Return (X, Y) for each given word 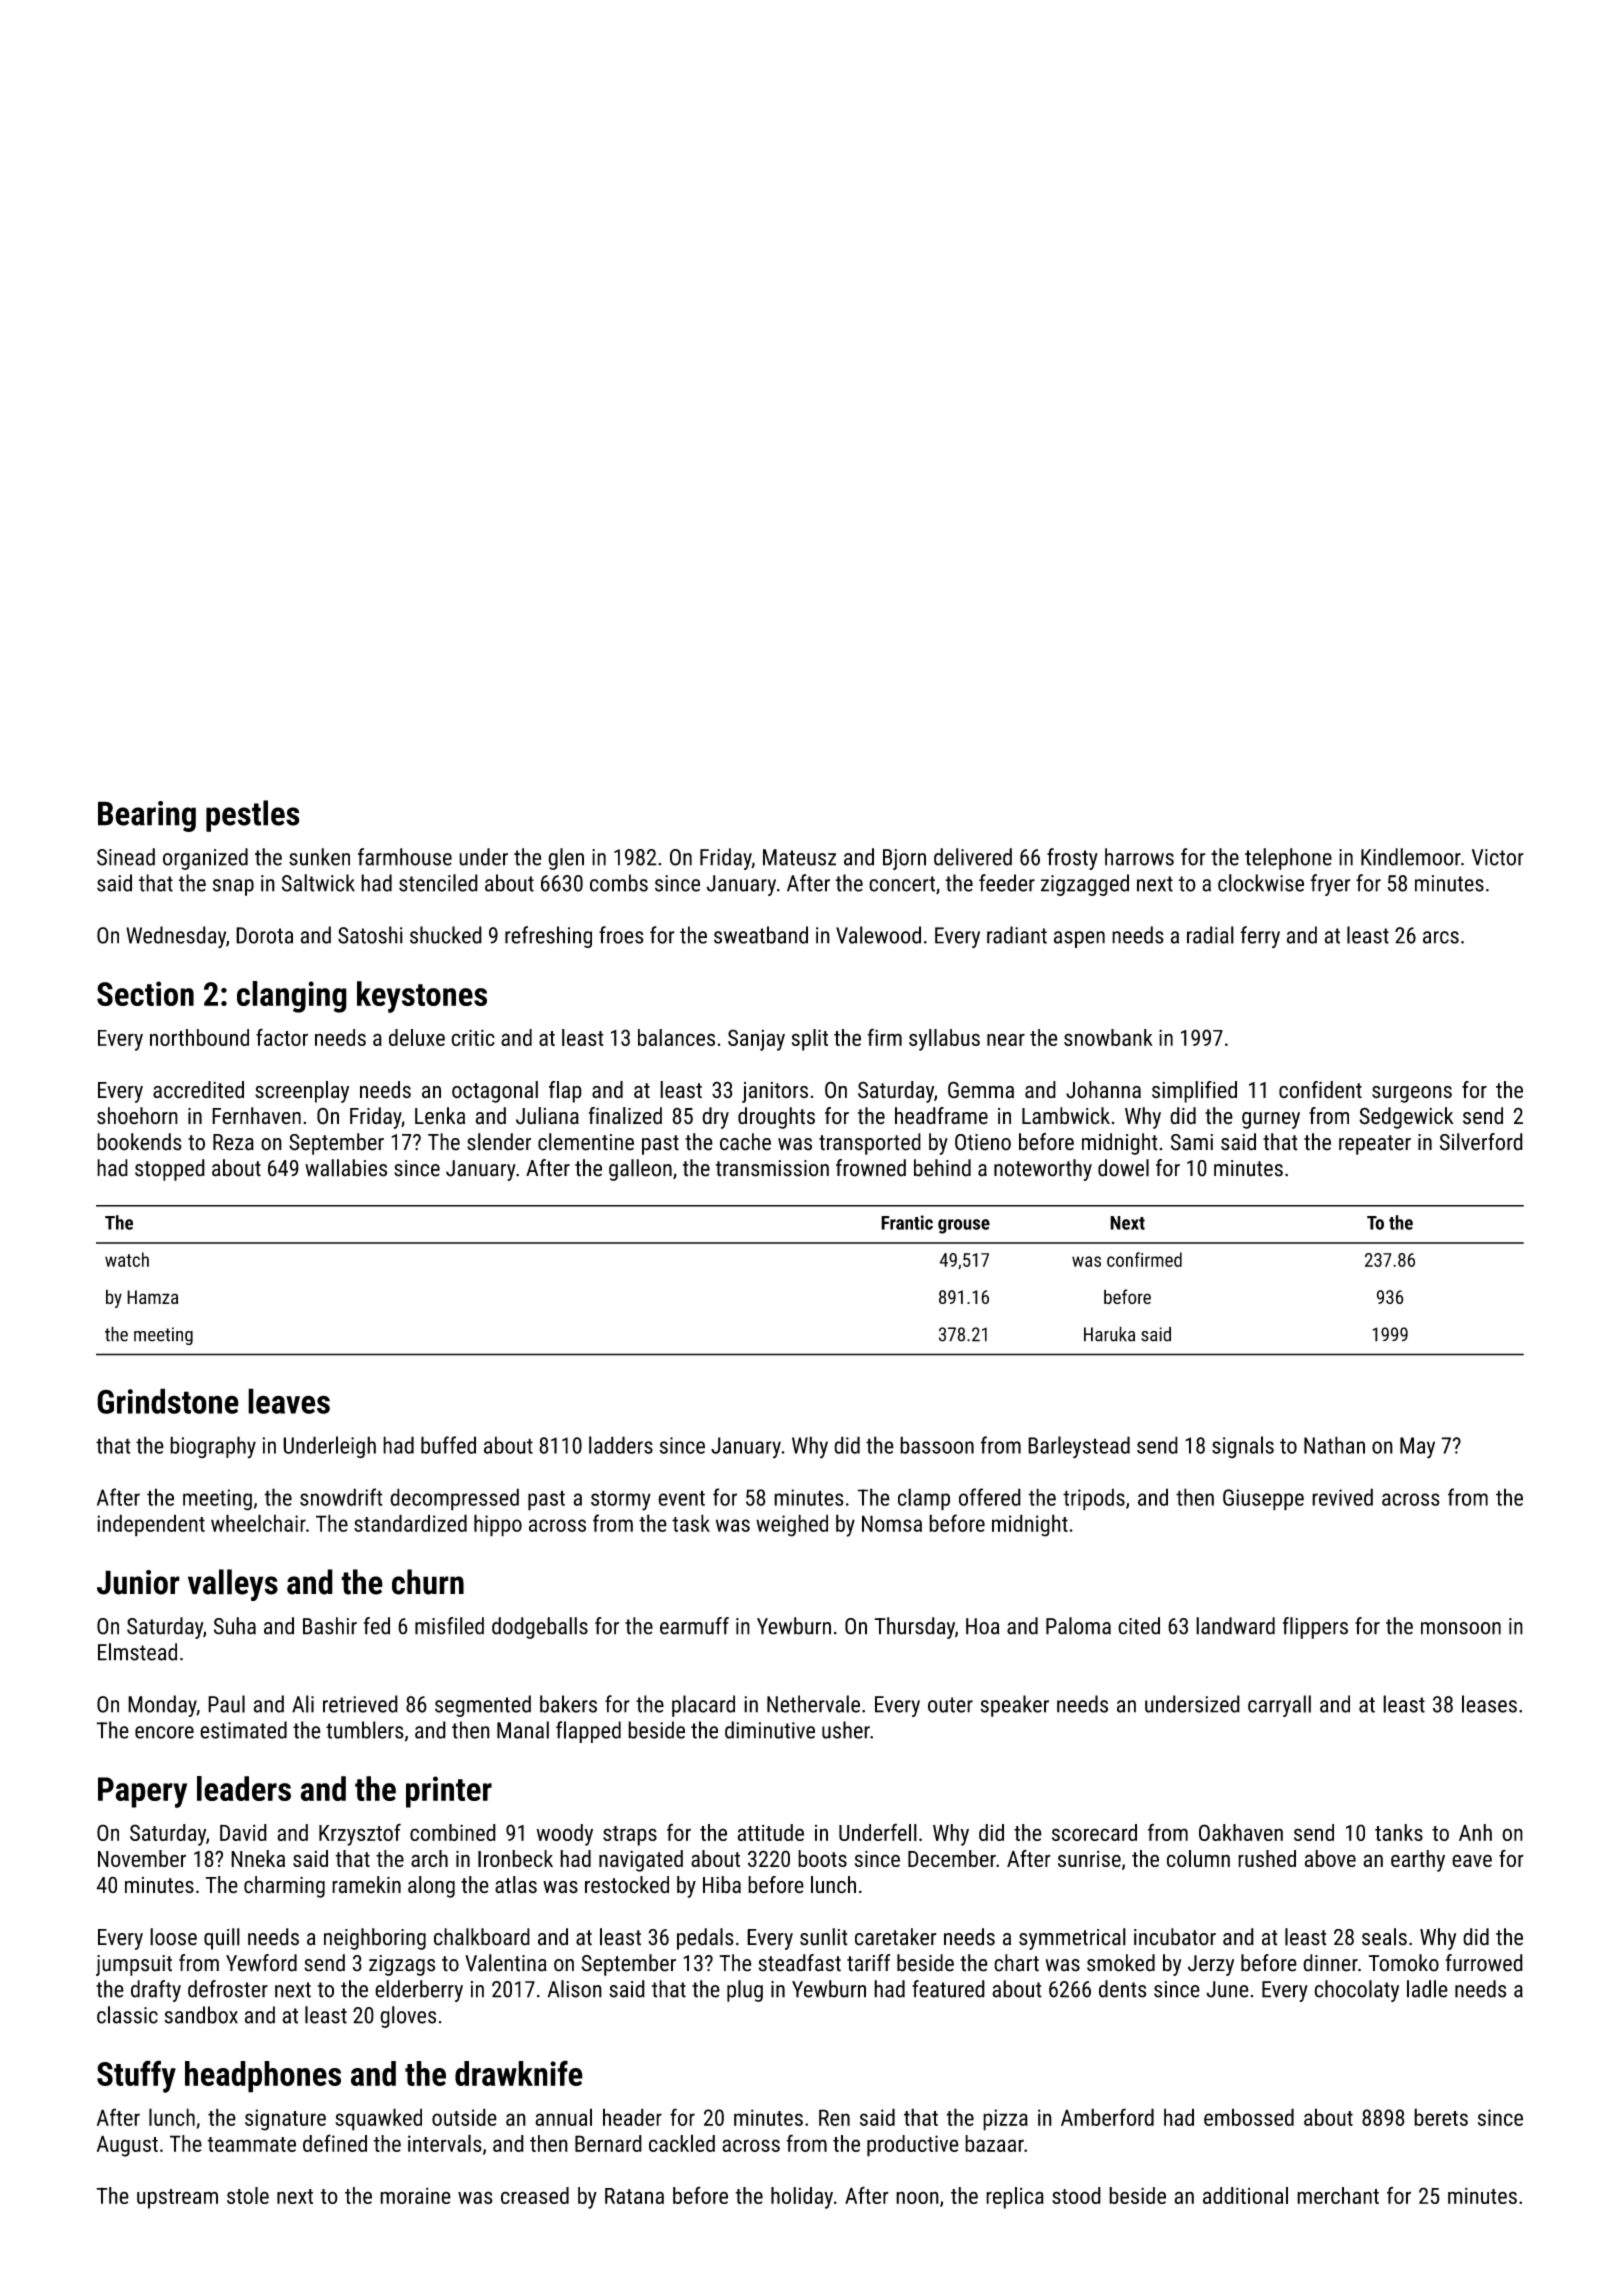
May (1417, 1448)
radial (1210, 935)
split (810, 1040)
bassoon (937, 1445)
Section (145, 993)
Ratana (634, 2196)
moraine (415, 2195)
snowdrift (341, 1497)
